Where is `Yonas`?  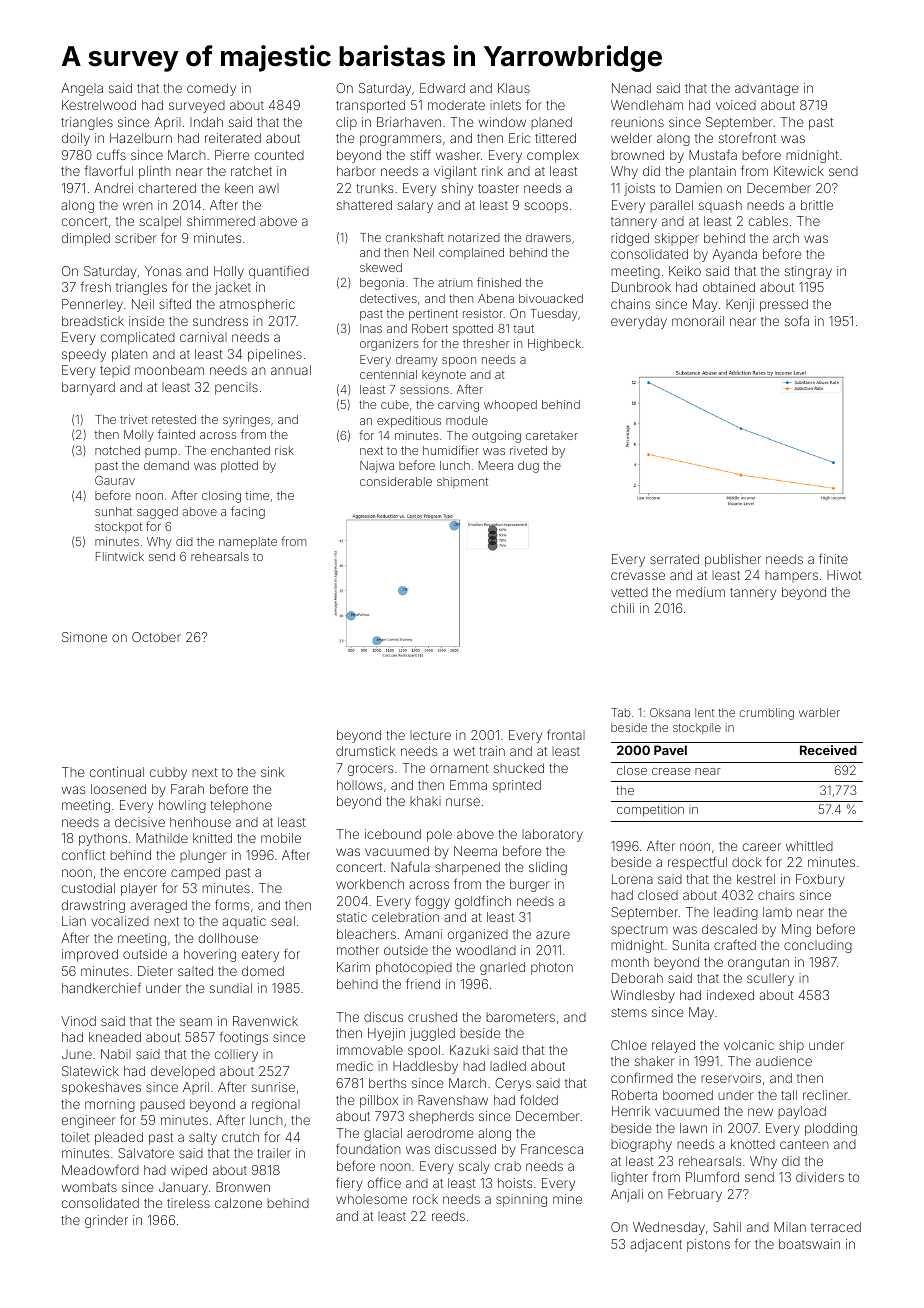
Yonas is located at coordinates (163, 271).
